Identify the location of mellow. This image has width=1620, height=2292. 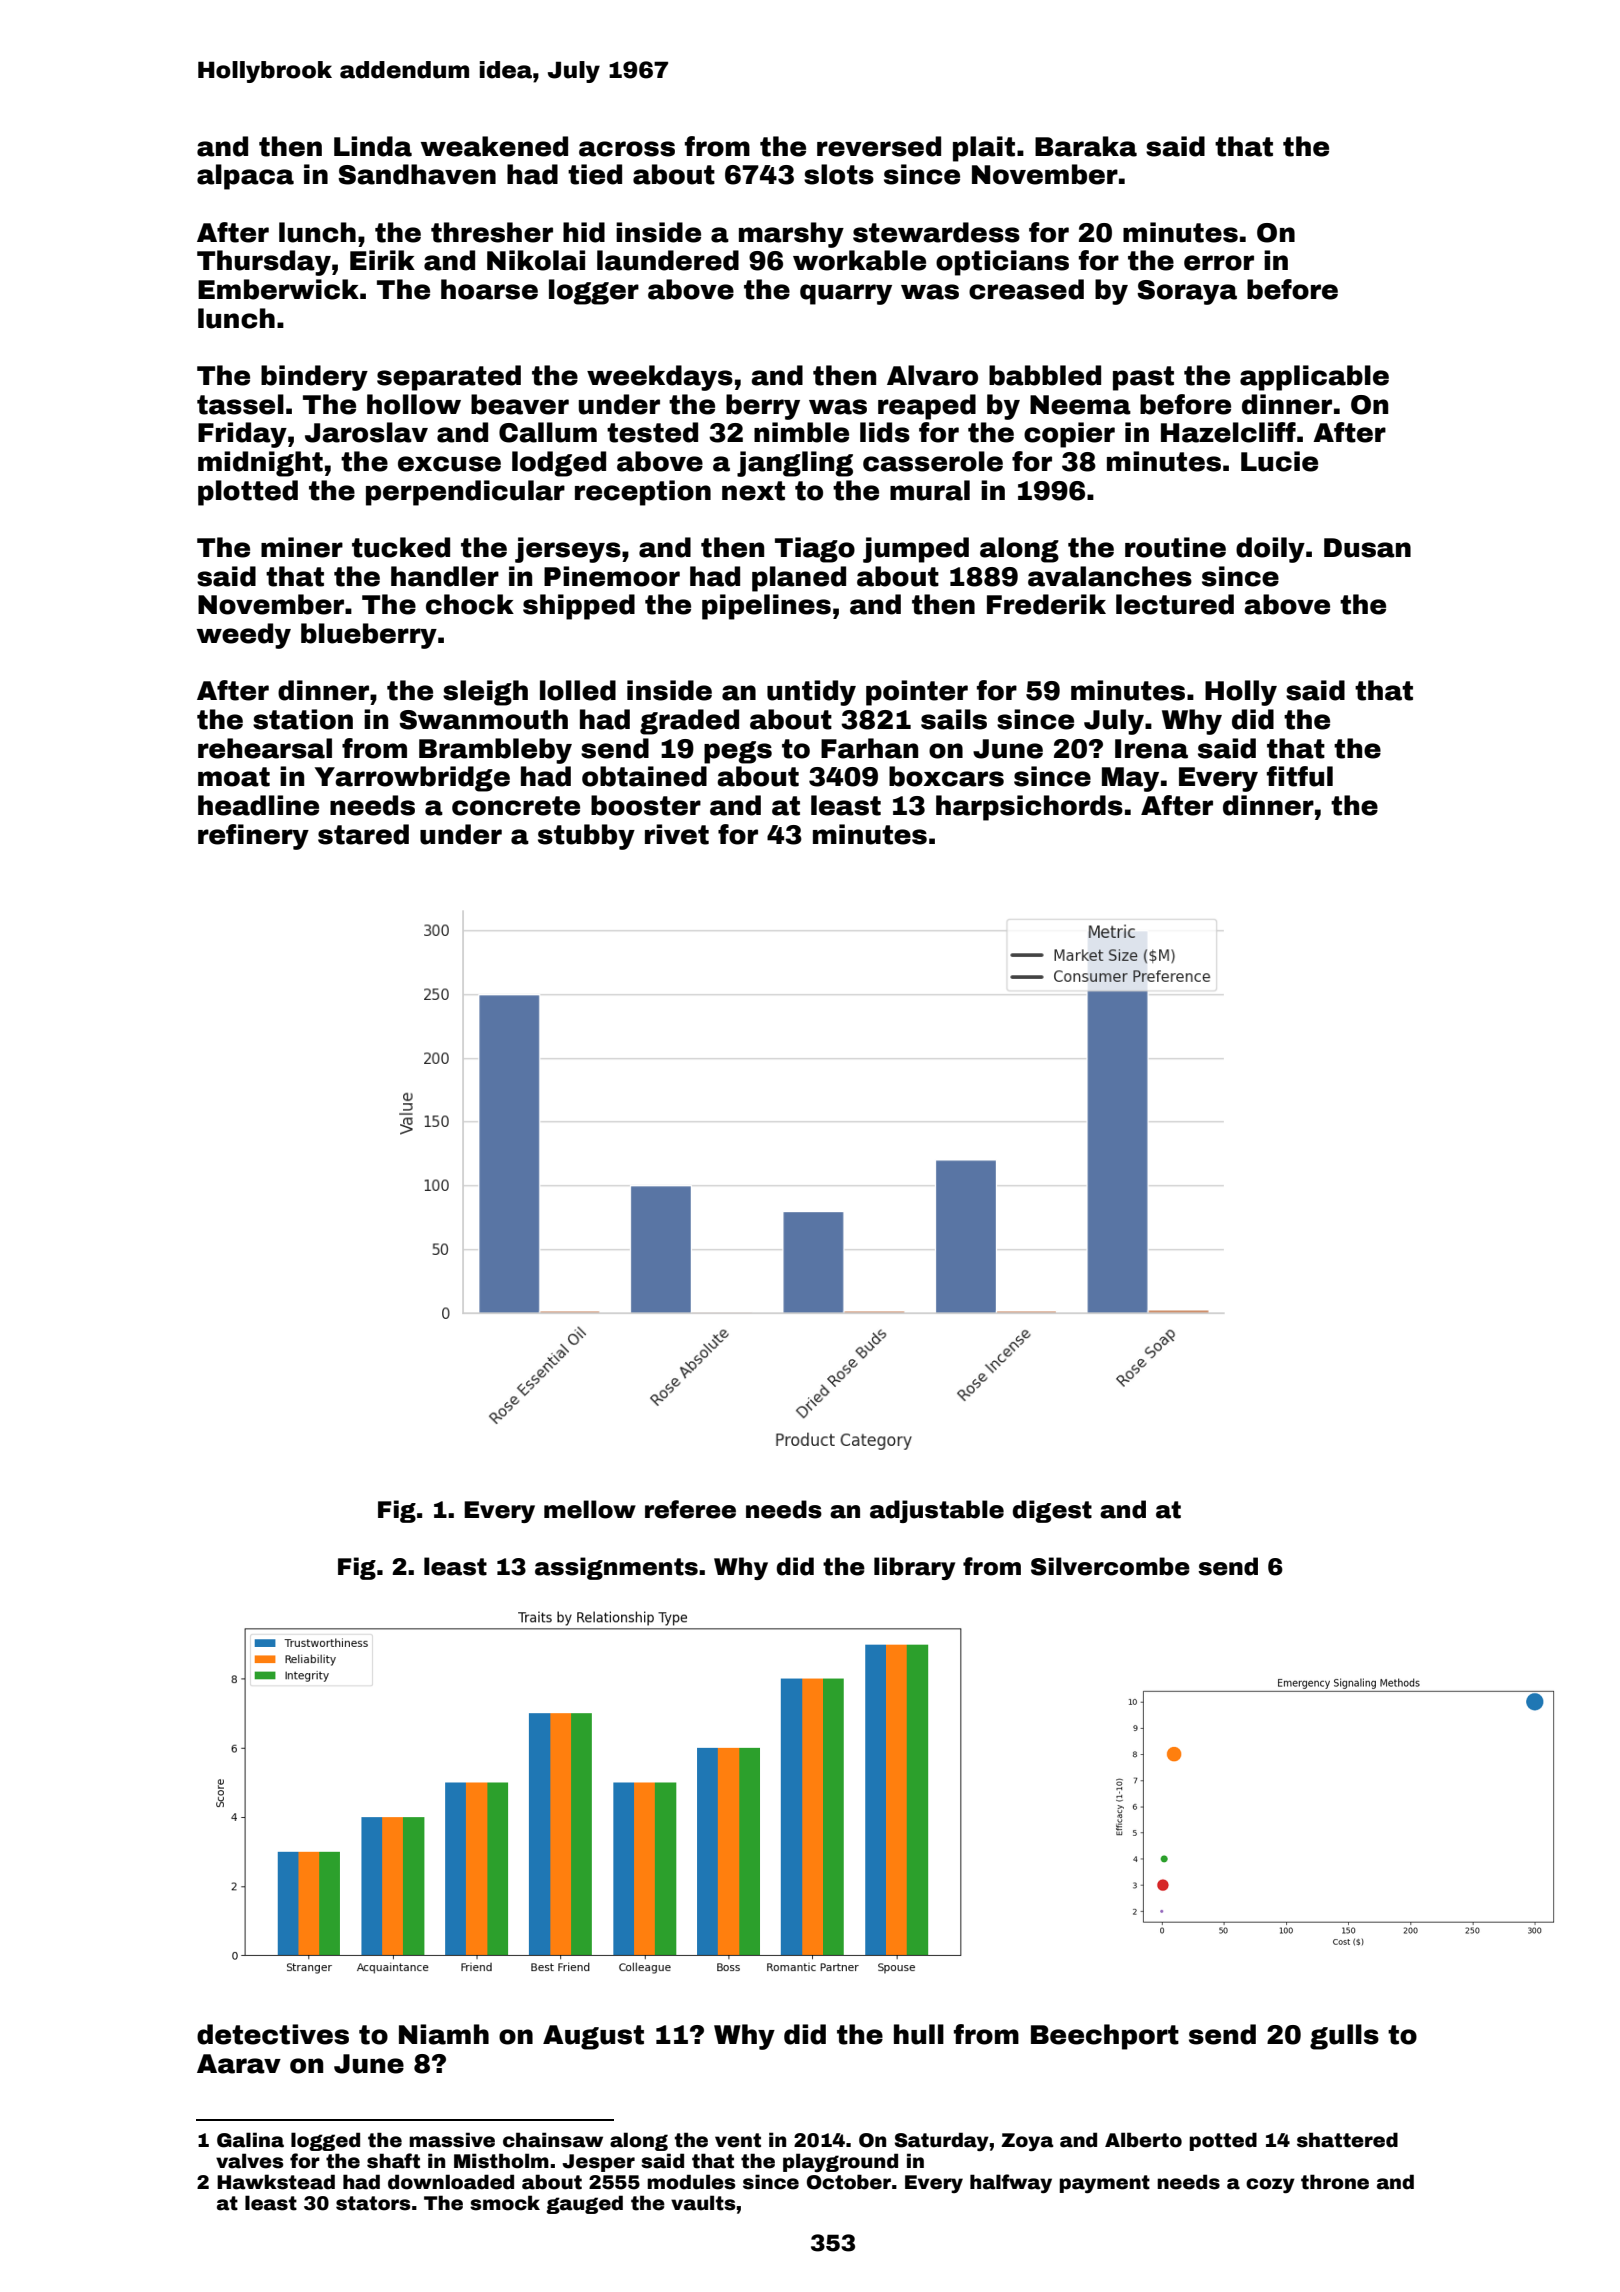
(590, 1509).
